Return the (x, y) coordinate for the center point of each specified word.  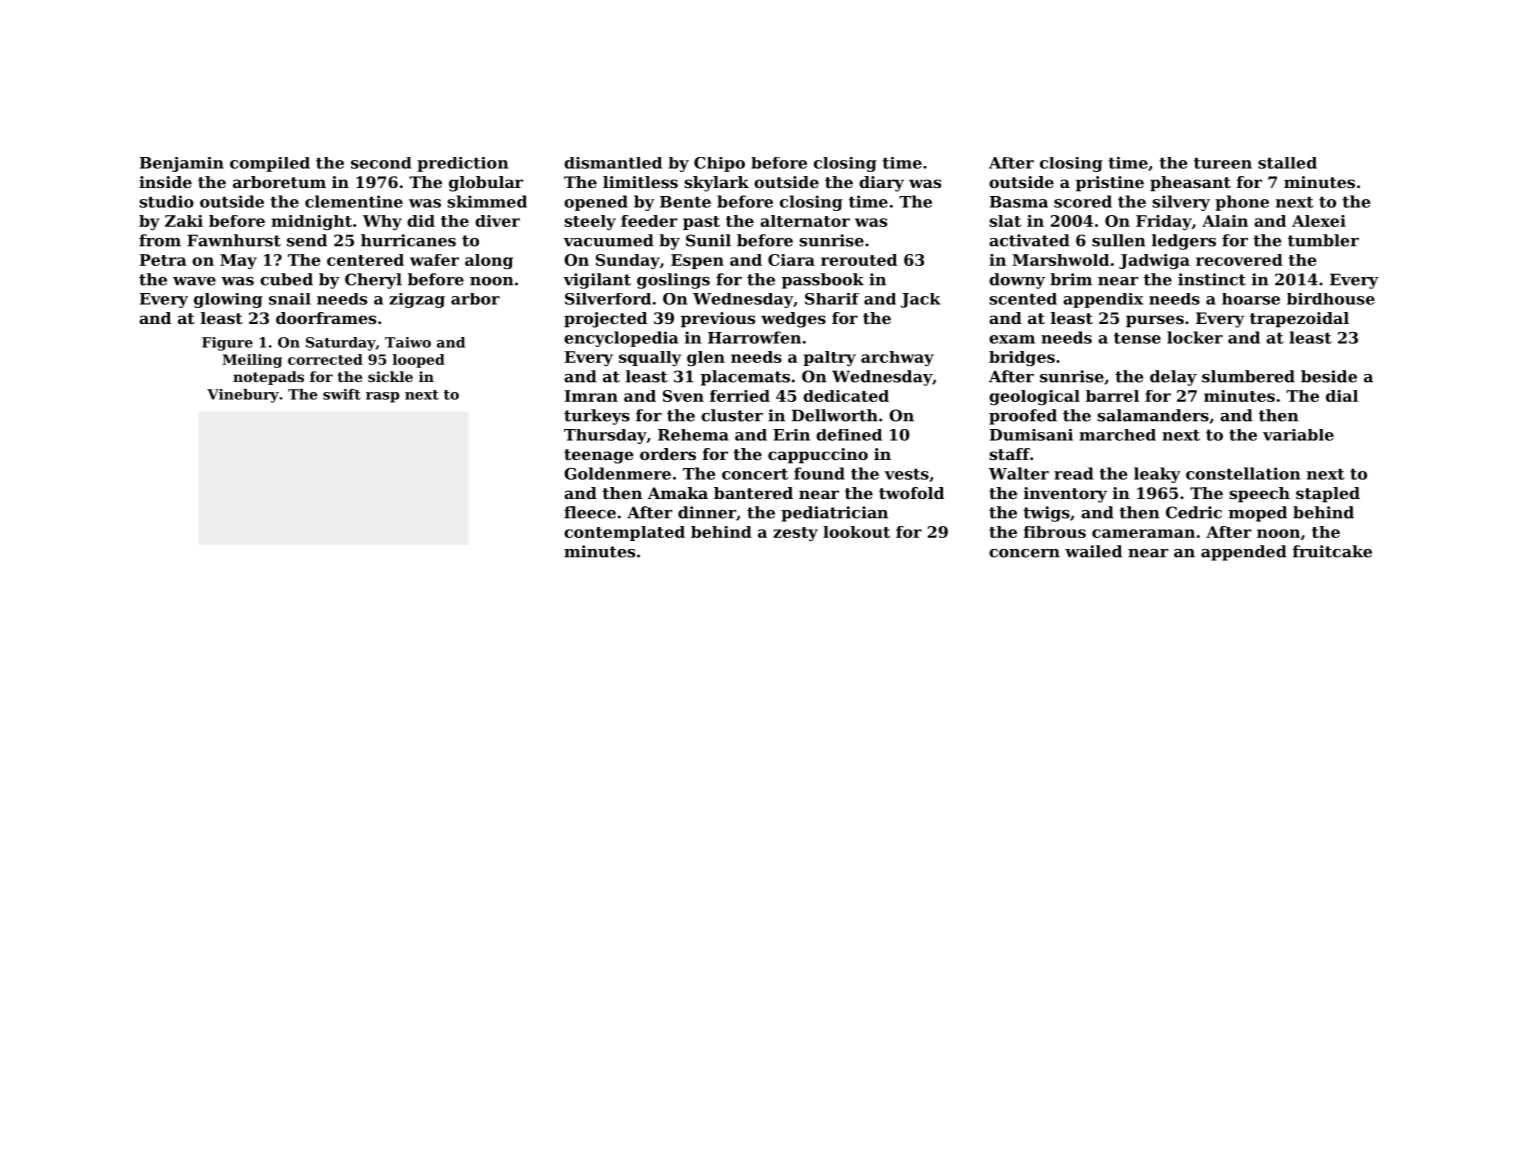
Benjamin (182, 164)
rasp (382, 397)
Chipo (719, 164)
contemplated (624, 533)
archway (897, 358)
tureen (1223, 163)
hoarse (1251, 299)
